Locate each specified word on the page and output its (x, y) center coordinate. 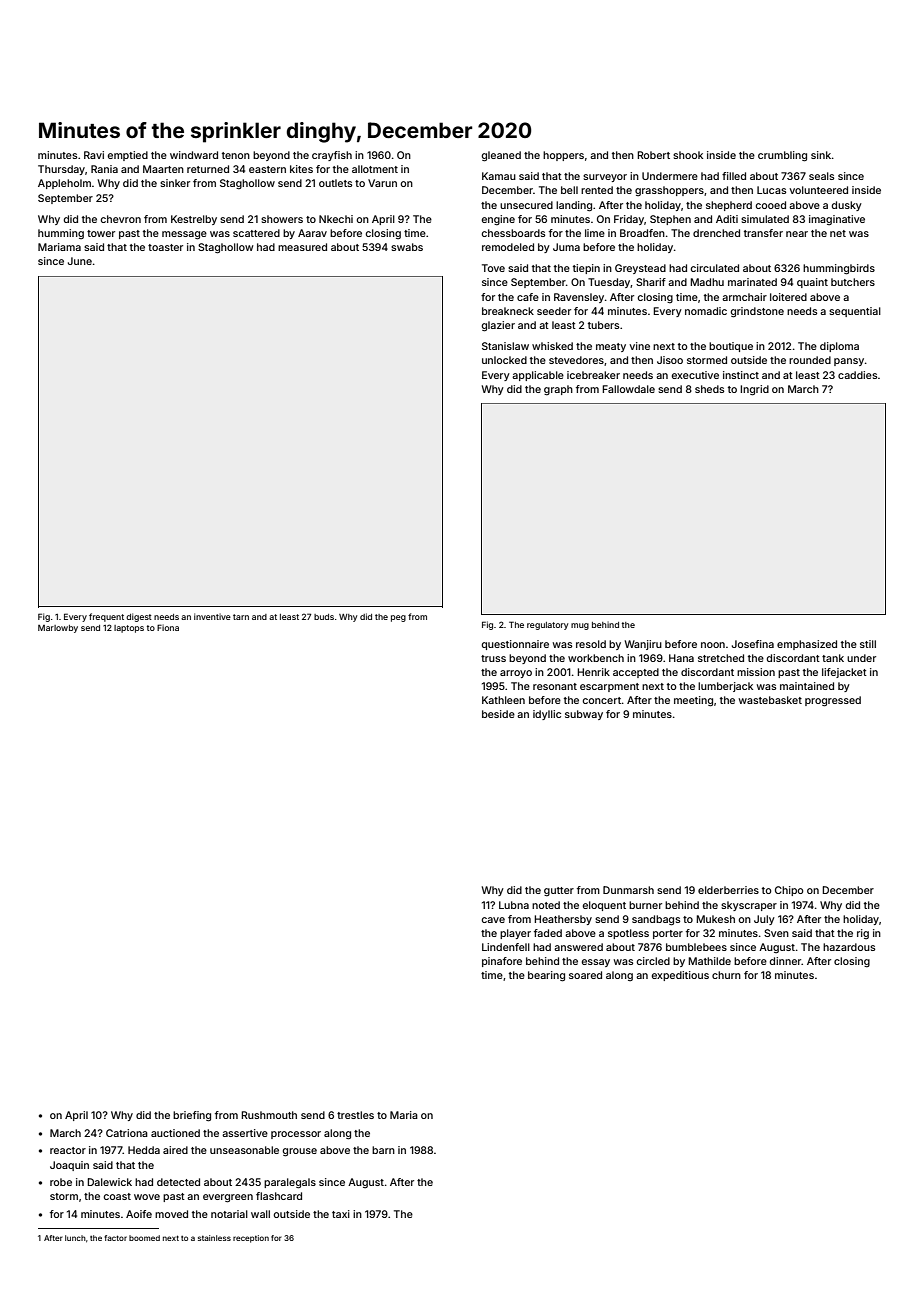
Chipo (789, 891)
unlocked (504, 360)
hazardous (849, 947)
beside (498, 714)
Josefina (753, 644)
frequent (106, 617)
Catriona (127, 1133)
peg (398, 618)
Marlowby (58, 629)
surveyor (605, 178)
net (838, 233)
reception (251, 1239)
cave (493, 920)
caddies (857, 375)
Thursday (61, 170)
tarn (241, 617)
